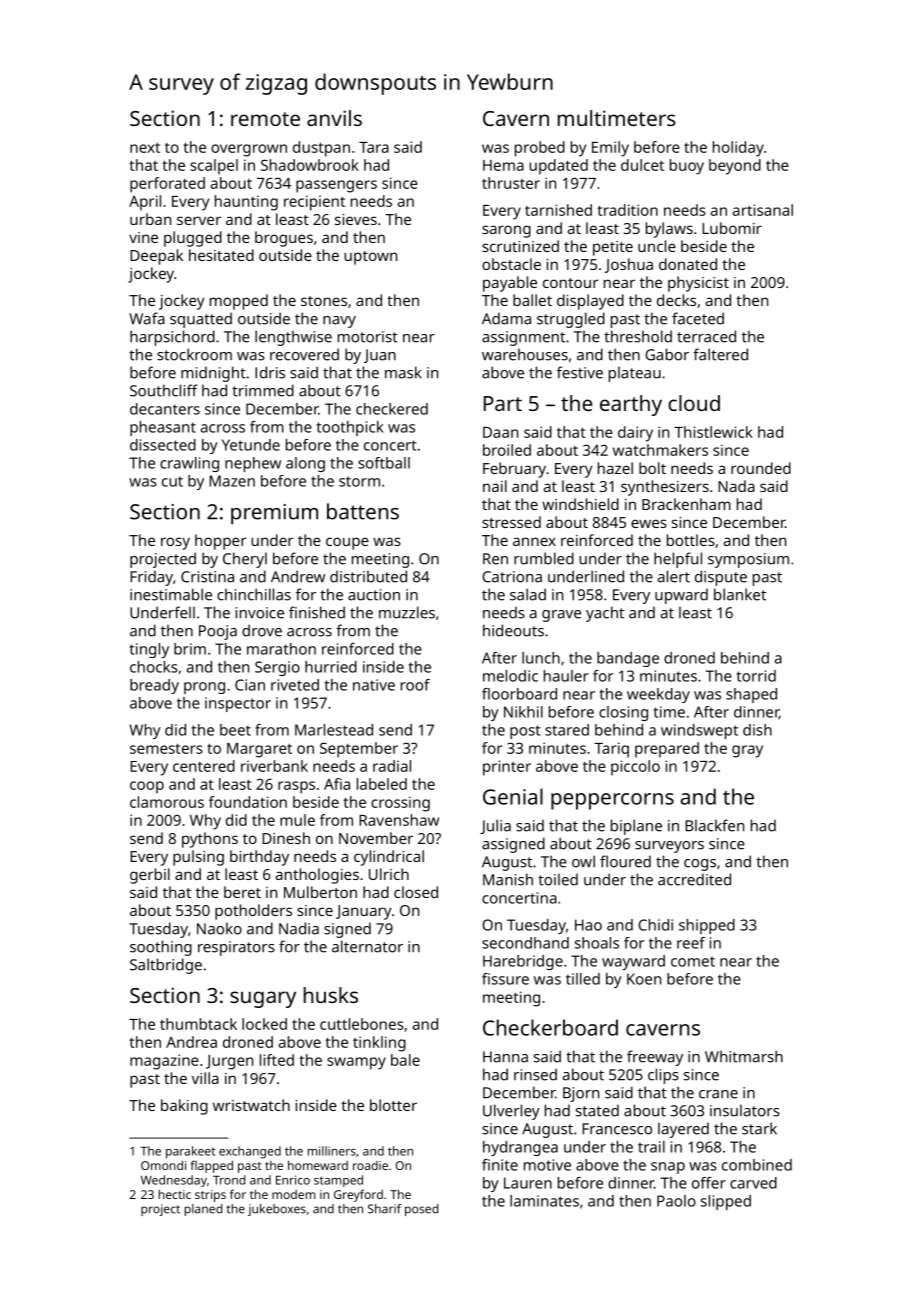 This screenshot has width=924, height=1314. Describe the element at coordinates (747, 751) in the screenshot. I see `gray` at that location.
